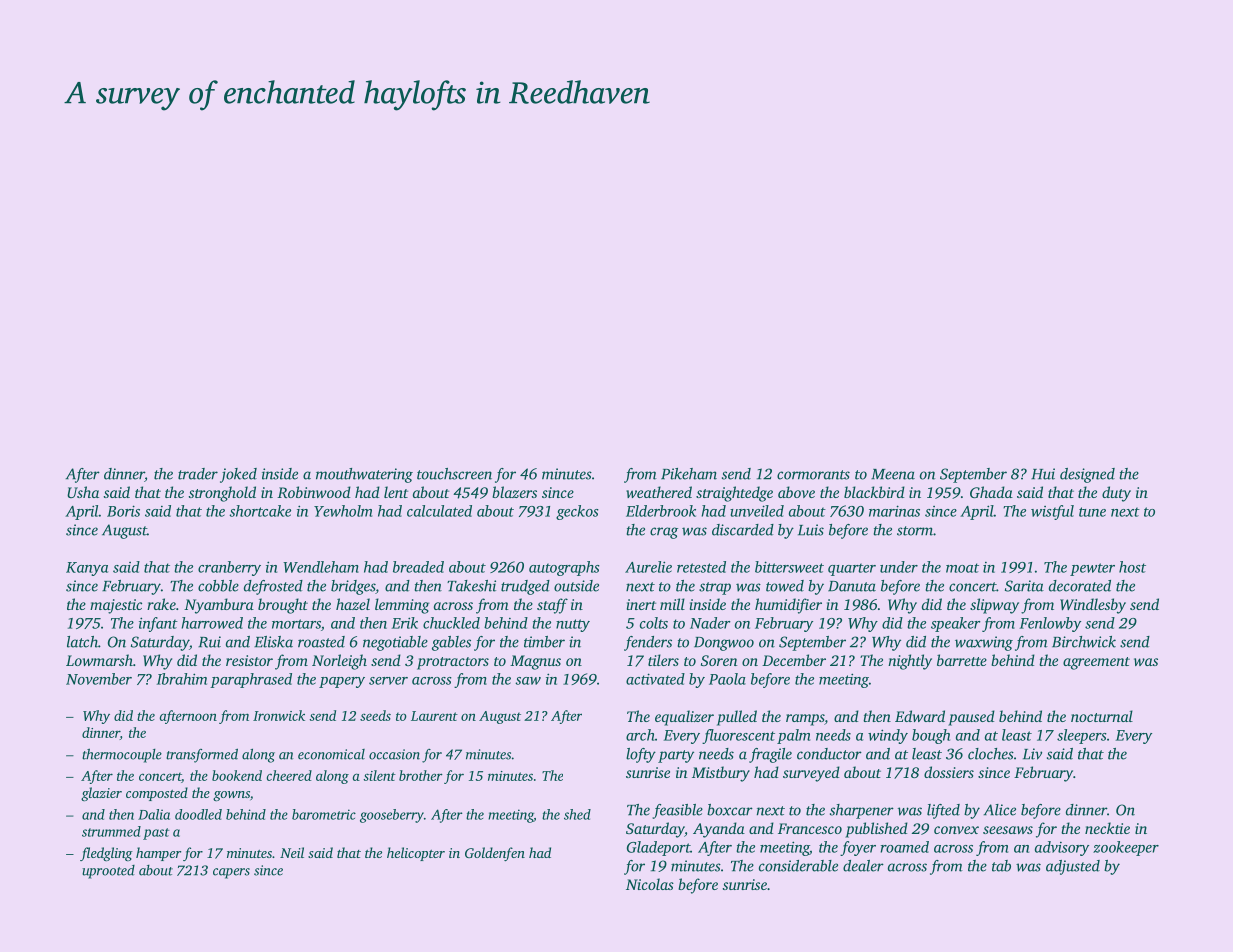 The height and width of the screenshot is (952, 1233). Describe the element at coordinates (108, 872) in the screenshot. I see `uprooted` at that location.
